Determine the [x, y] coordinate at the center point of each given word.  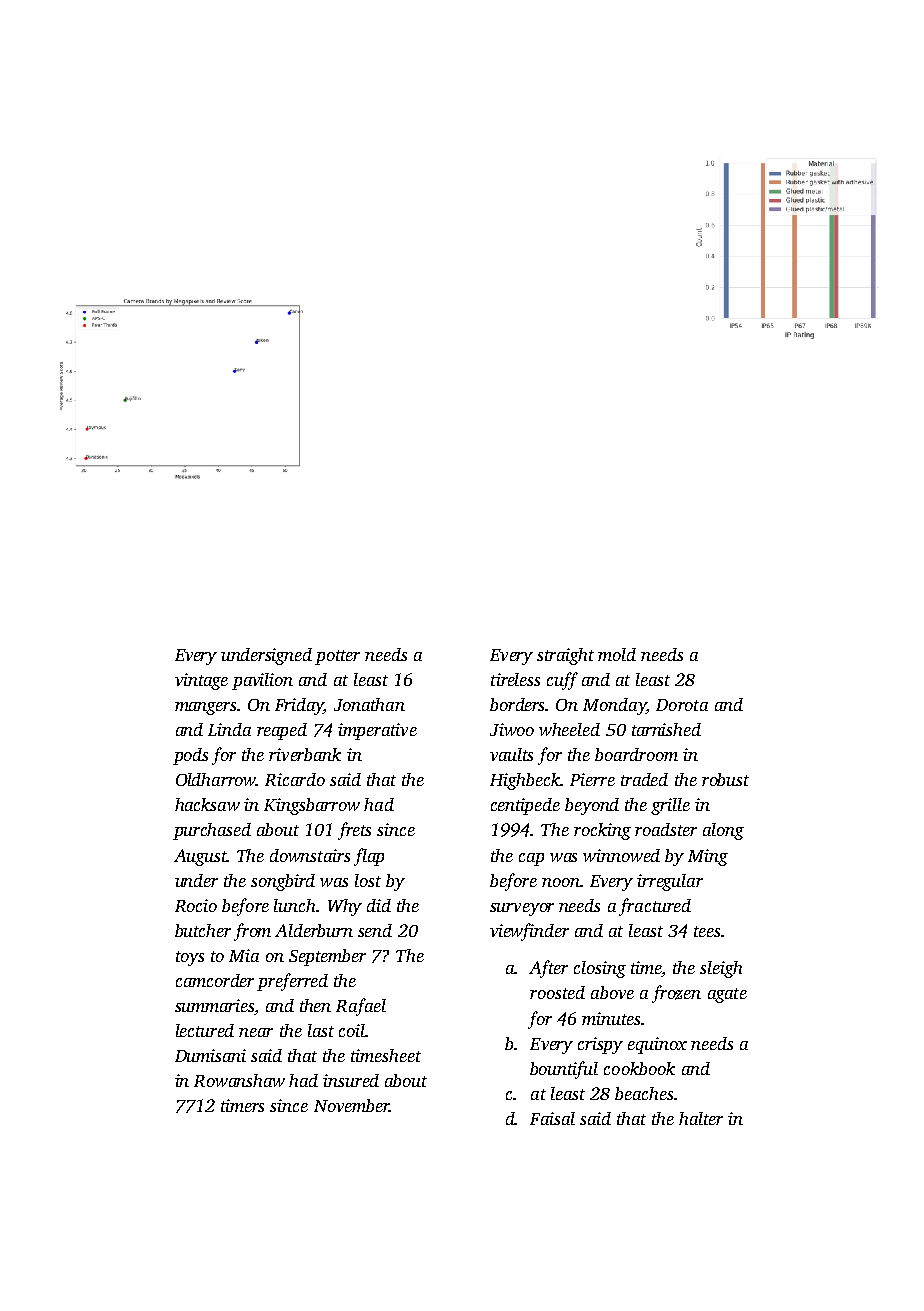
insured [351, 1080]
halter [701, 1118]
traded [644, 779]
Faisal [552, 1118]
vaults [511, 754]
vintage [201, 681]
